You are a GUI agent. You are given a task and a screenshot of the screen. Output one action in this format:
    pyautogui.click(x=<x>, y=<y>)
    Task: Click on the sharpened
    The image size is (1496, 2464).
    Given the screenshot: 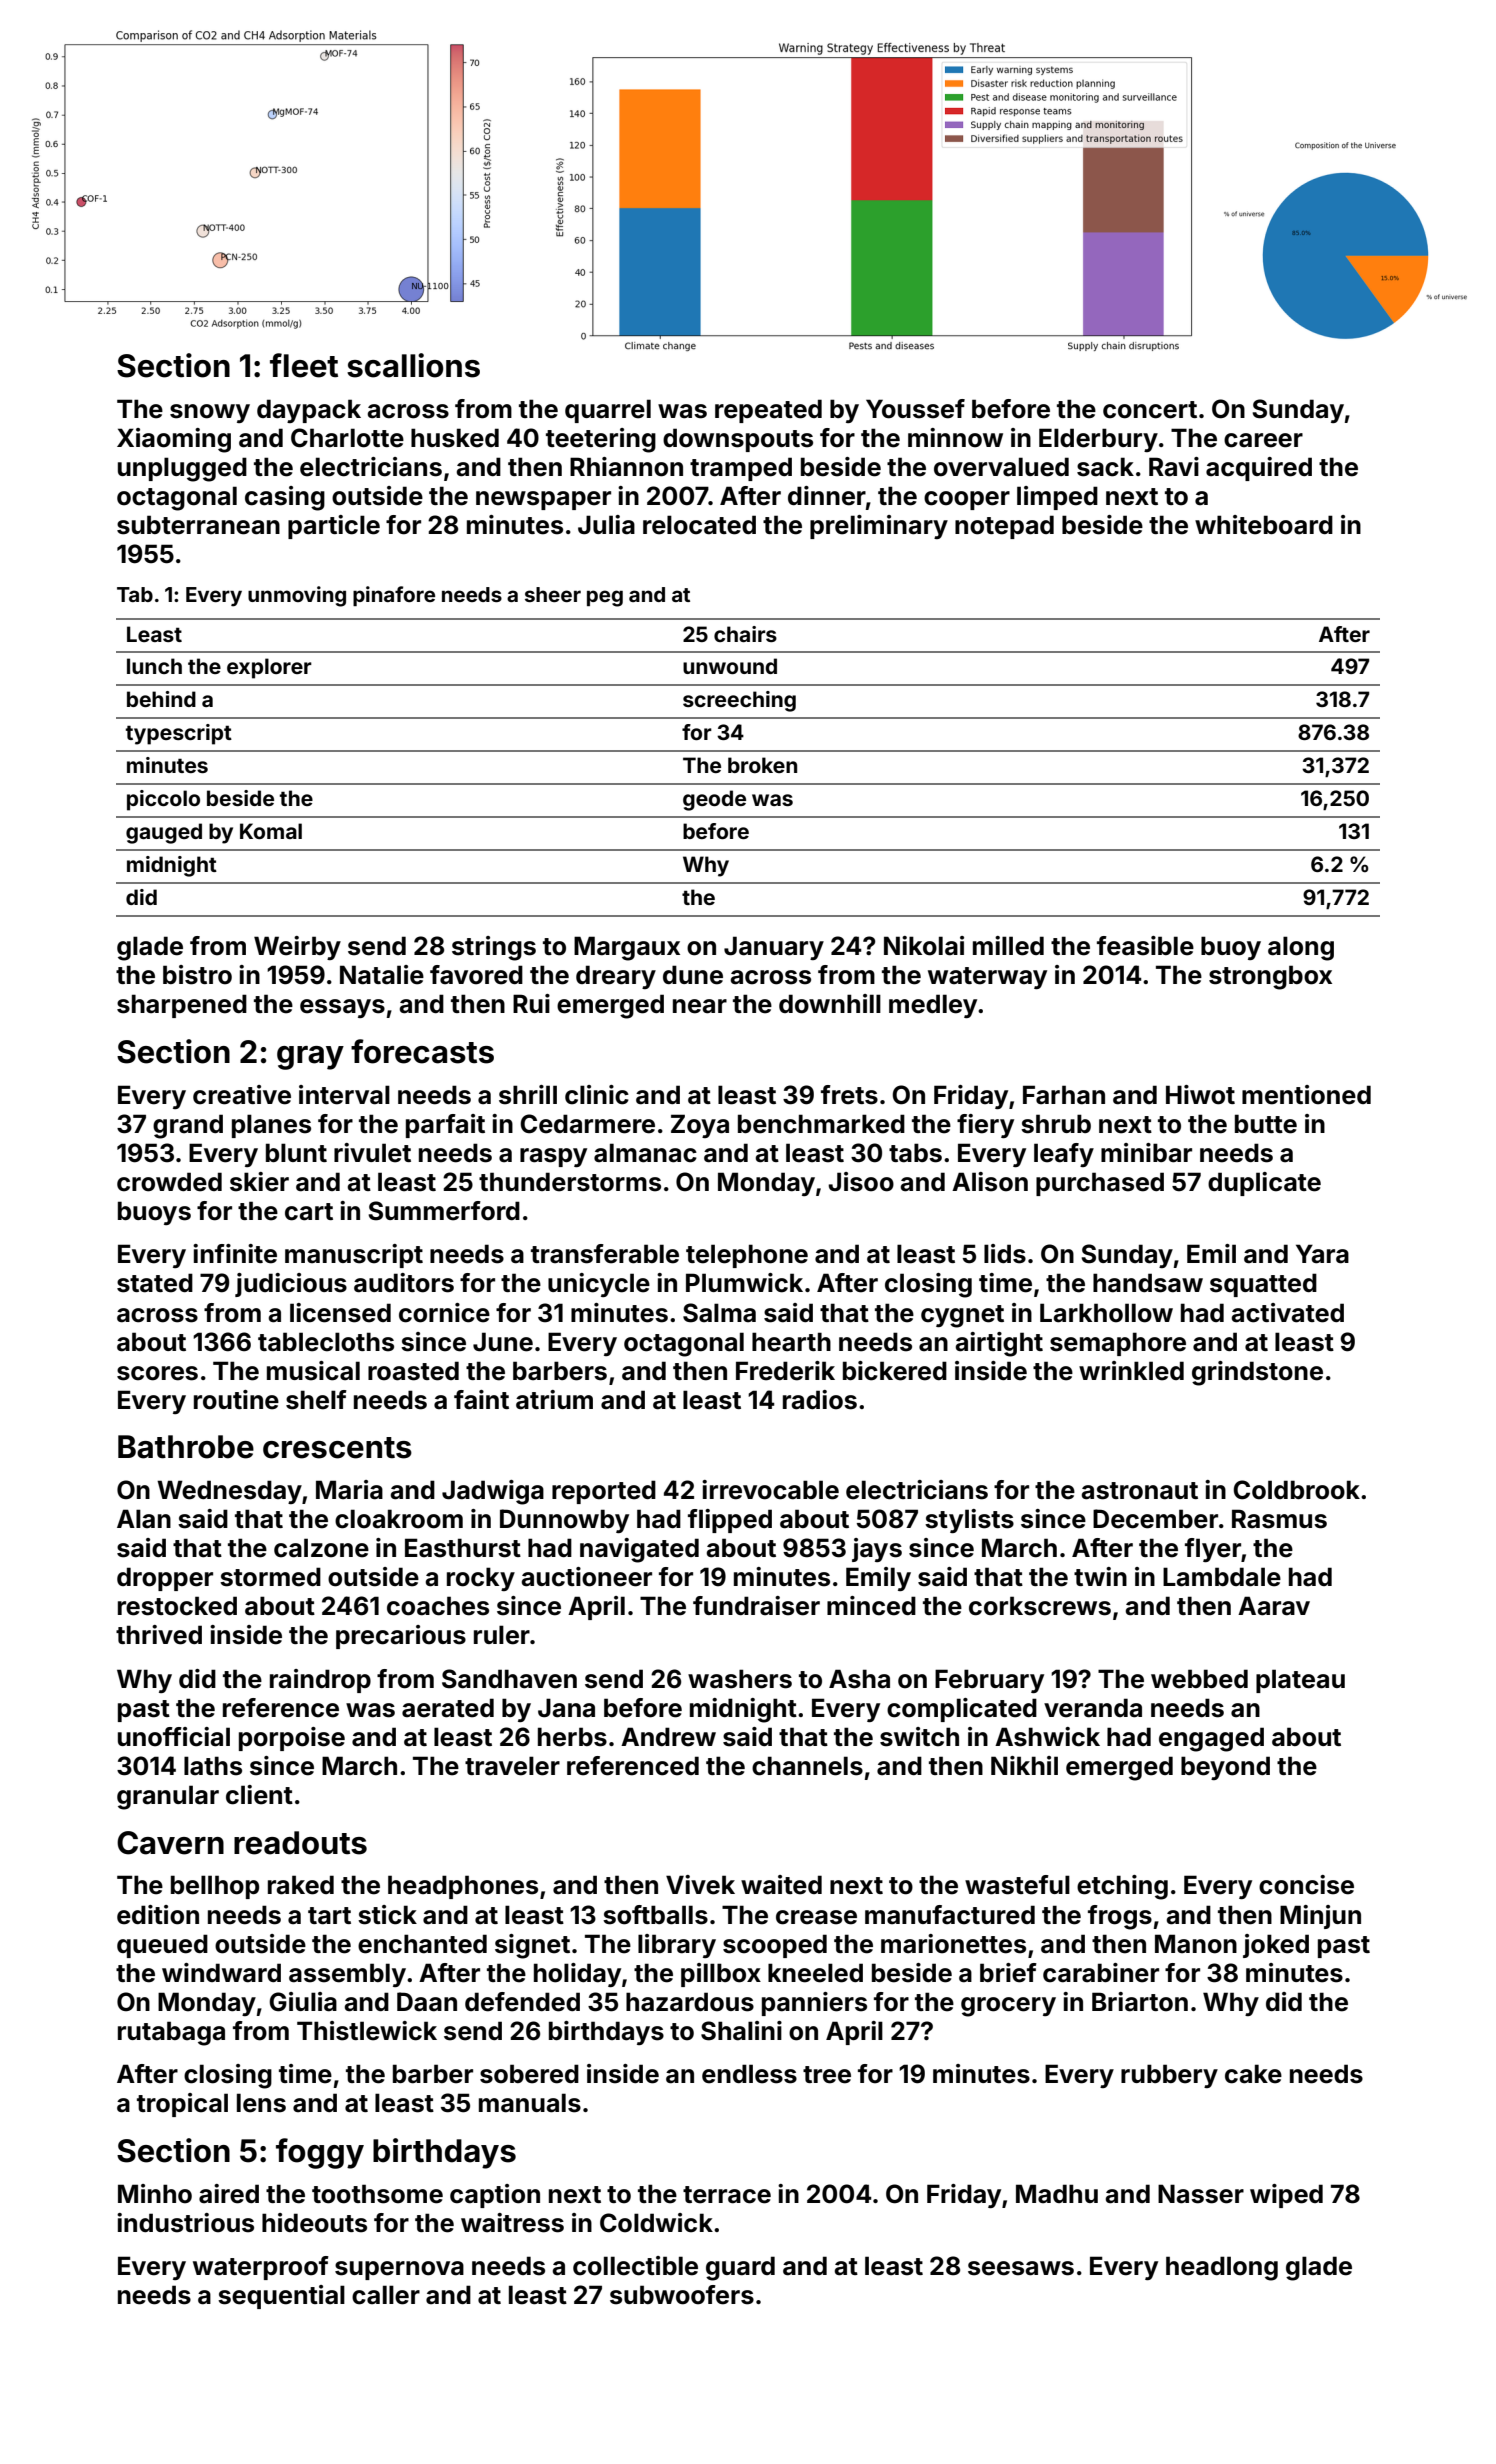 What is the action you would take?
    pyautogui.click(x=182, y=1006)
